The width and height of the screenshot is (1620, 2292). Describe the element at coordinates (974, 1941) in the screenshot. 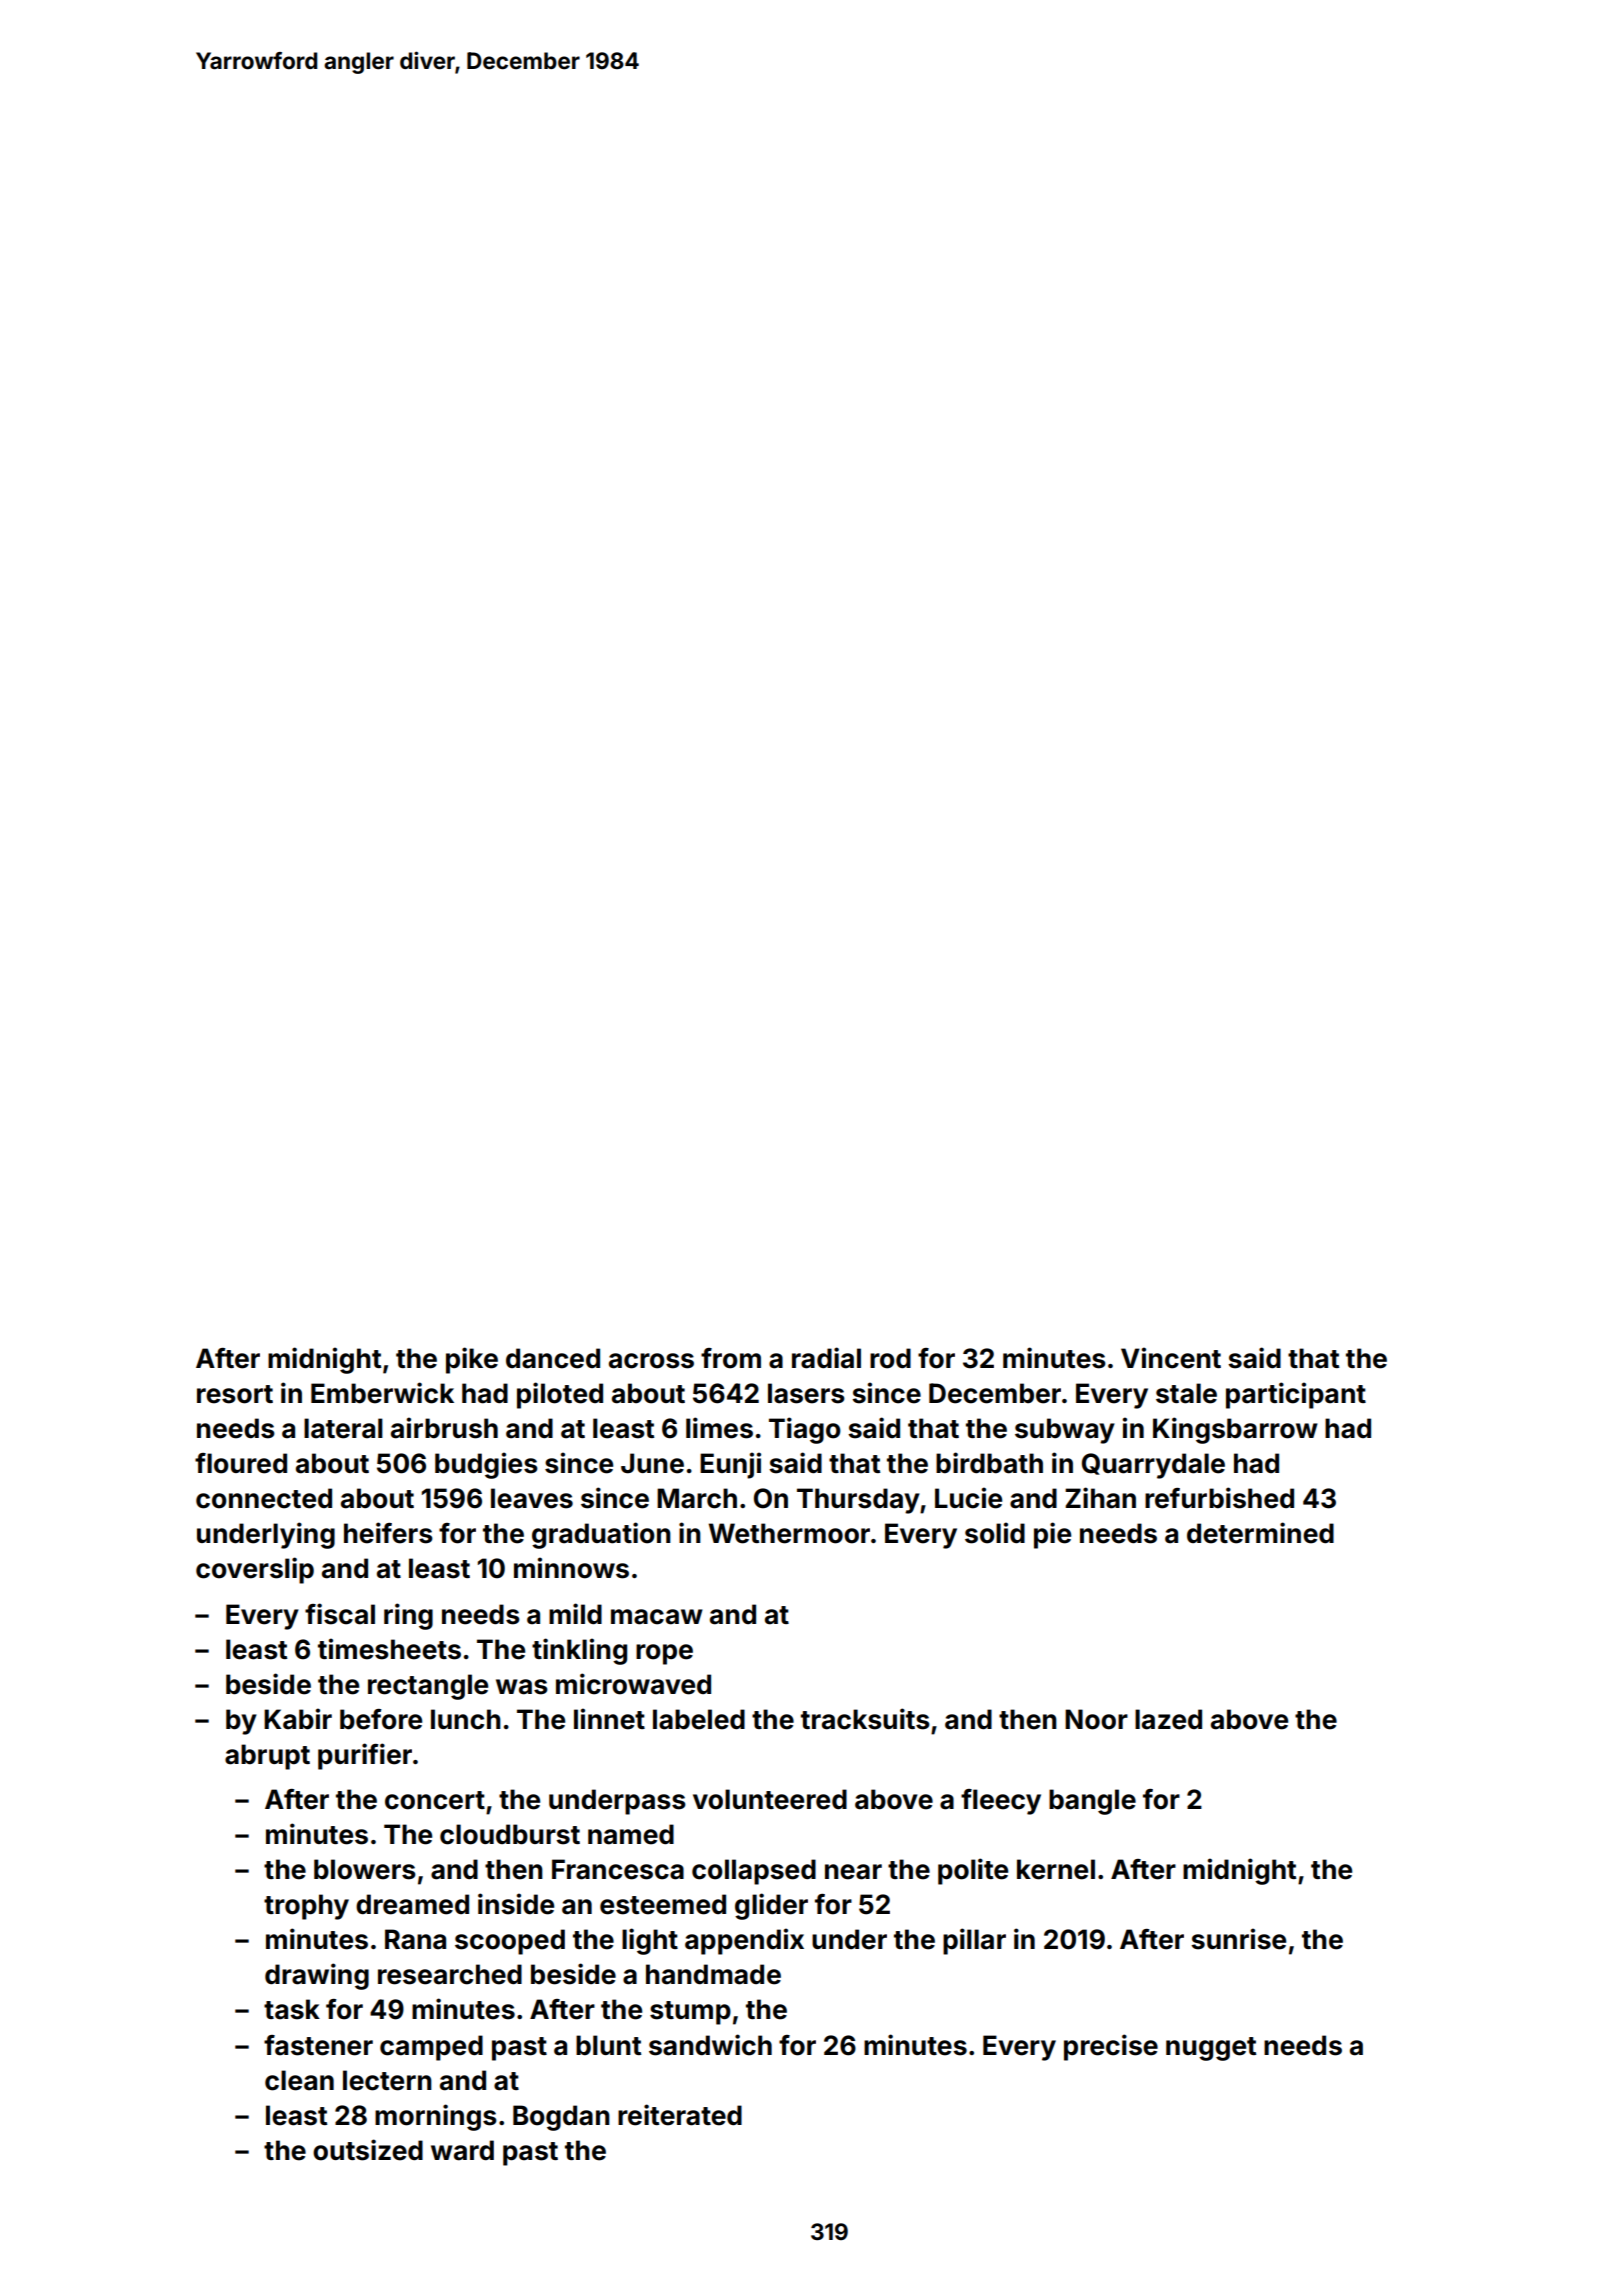

I see `pillar` at that location.
